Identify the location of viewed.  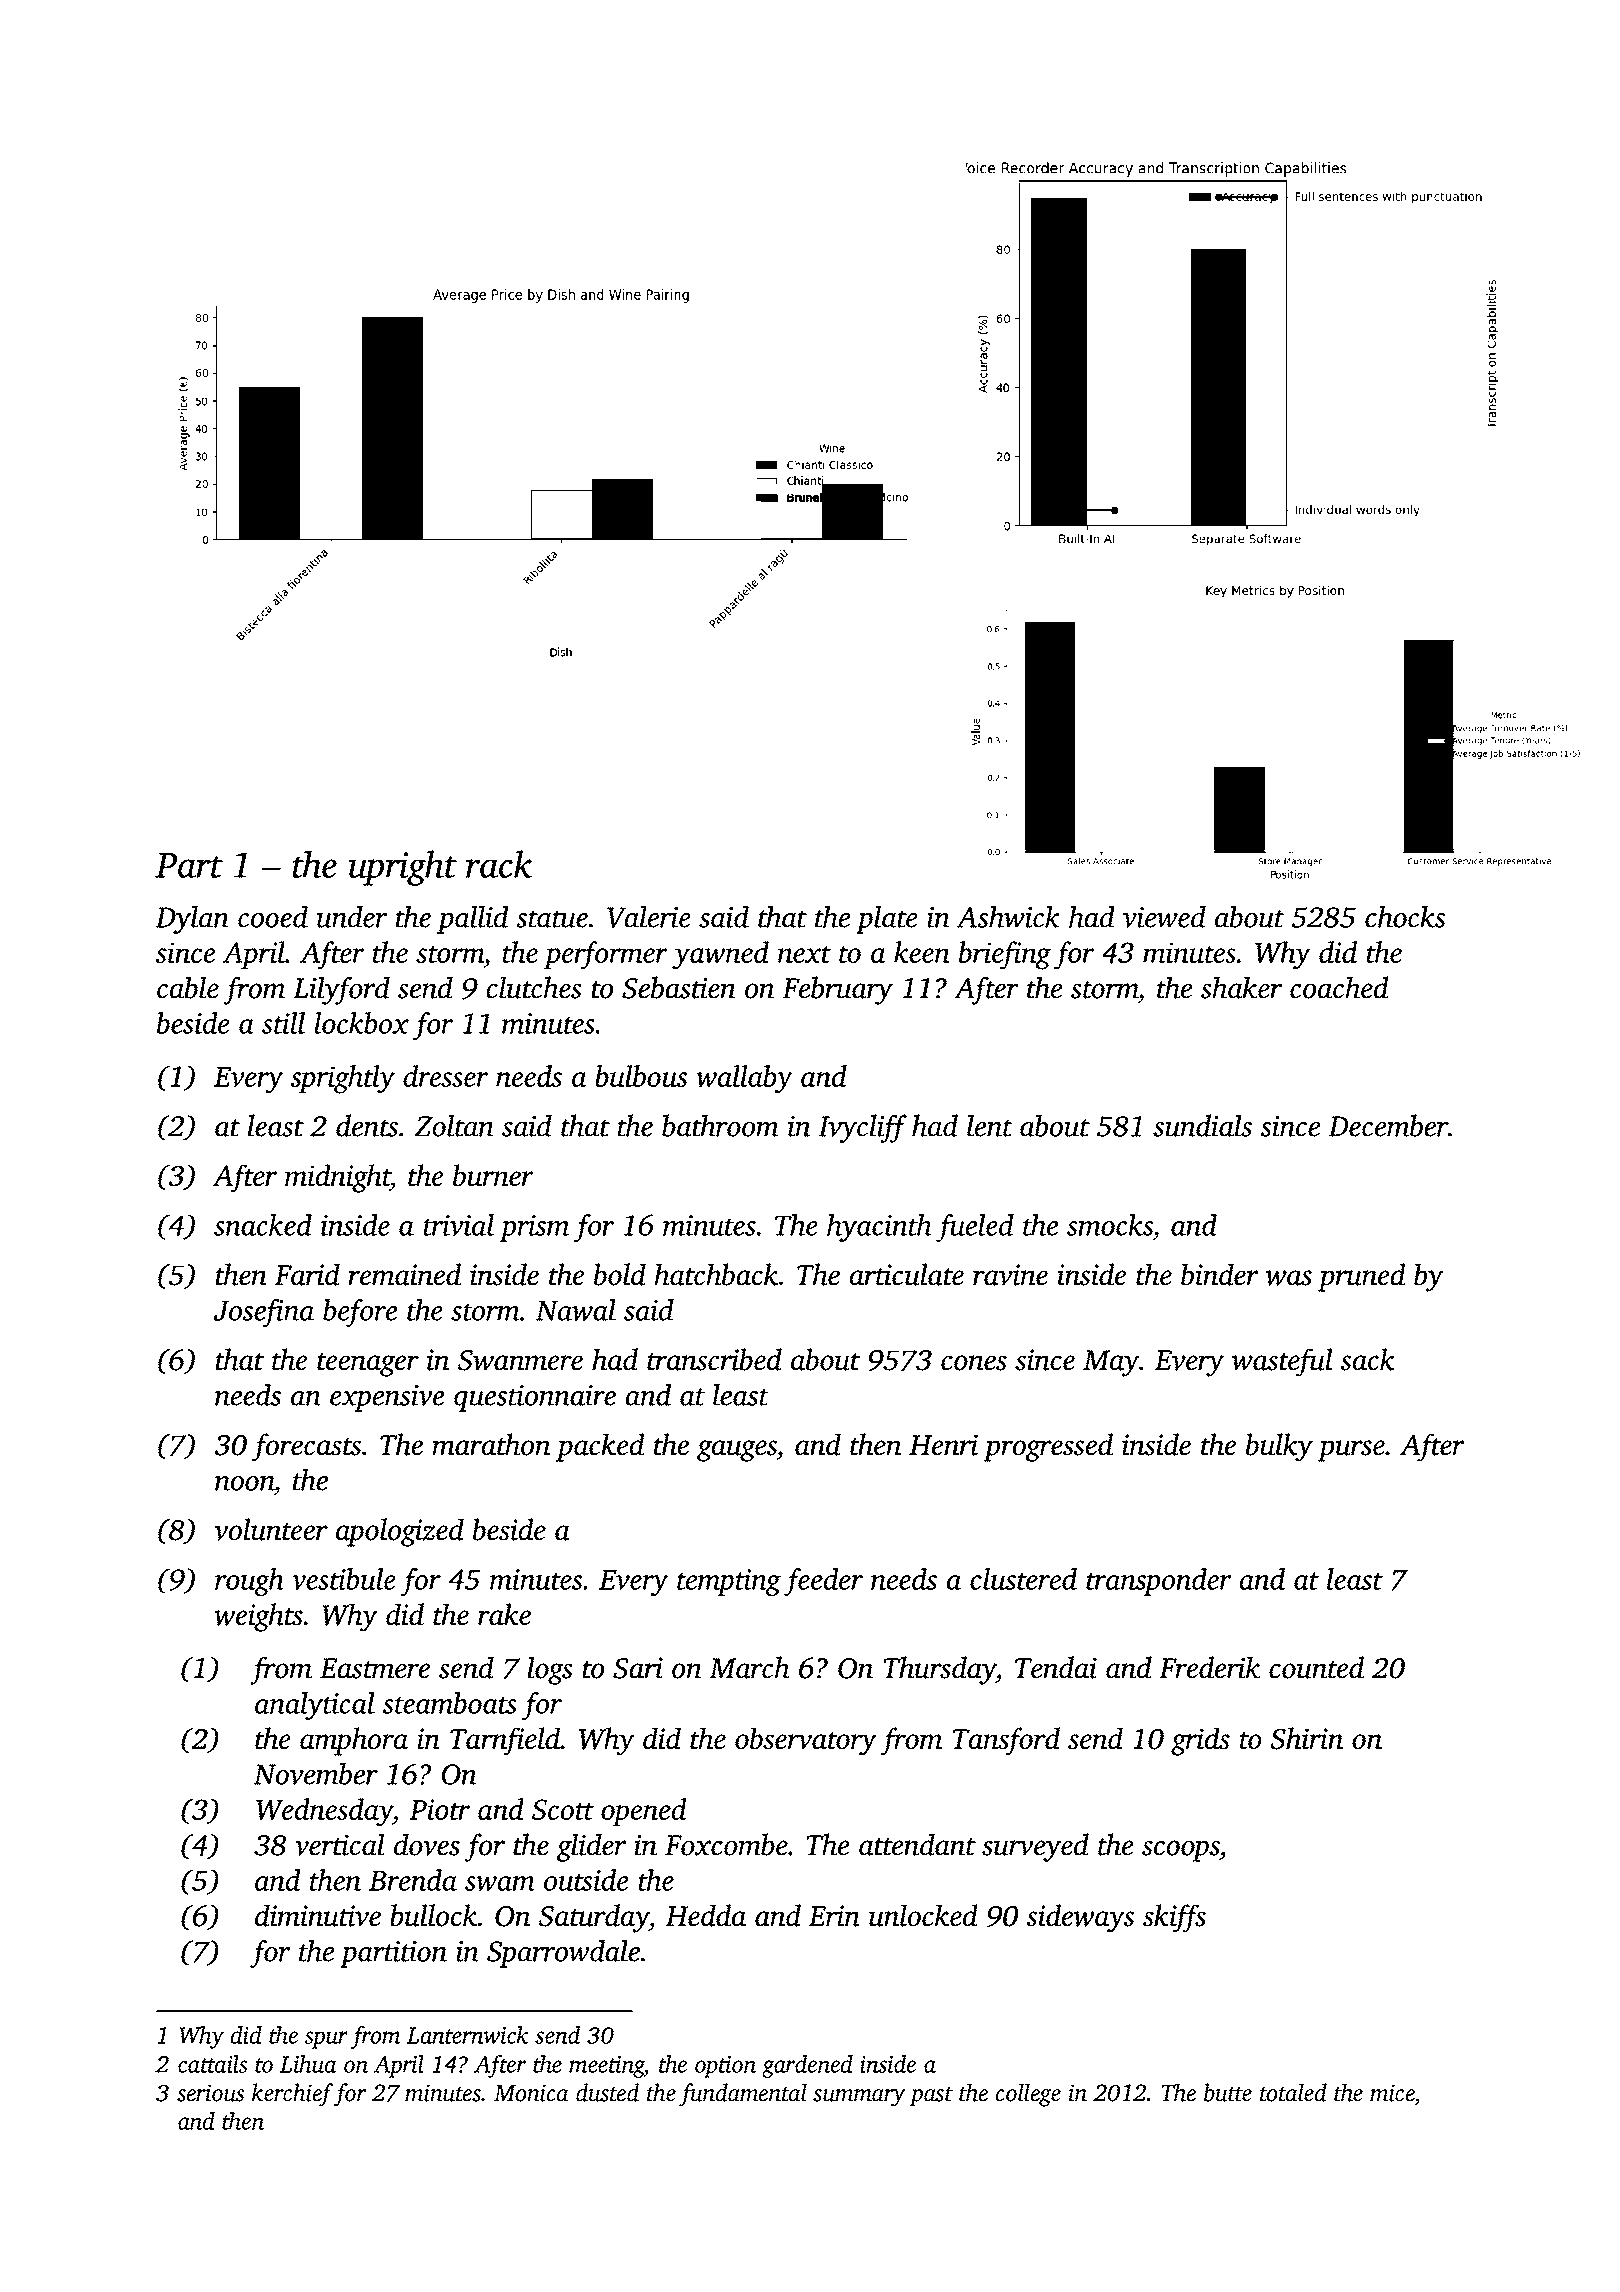
(1164, 917).
